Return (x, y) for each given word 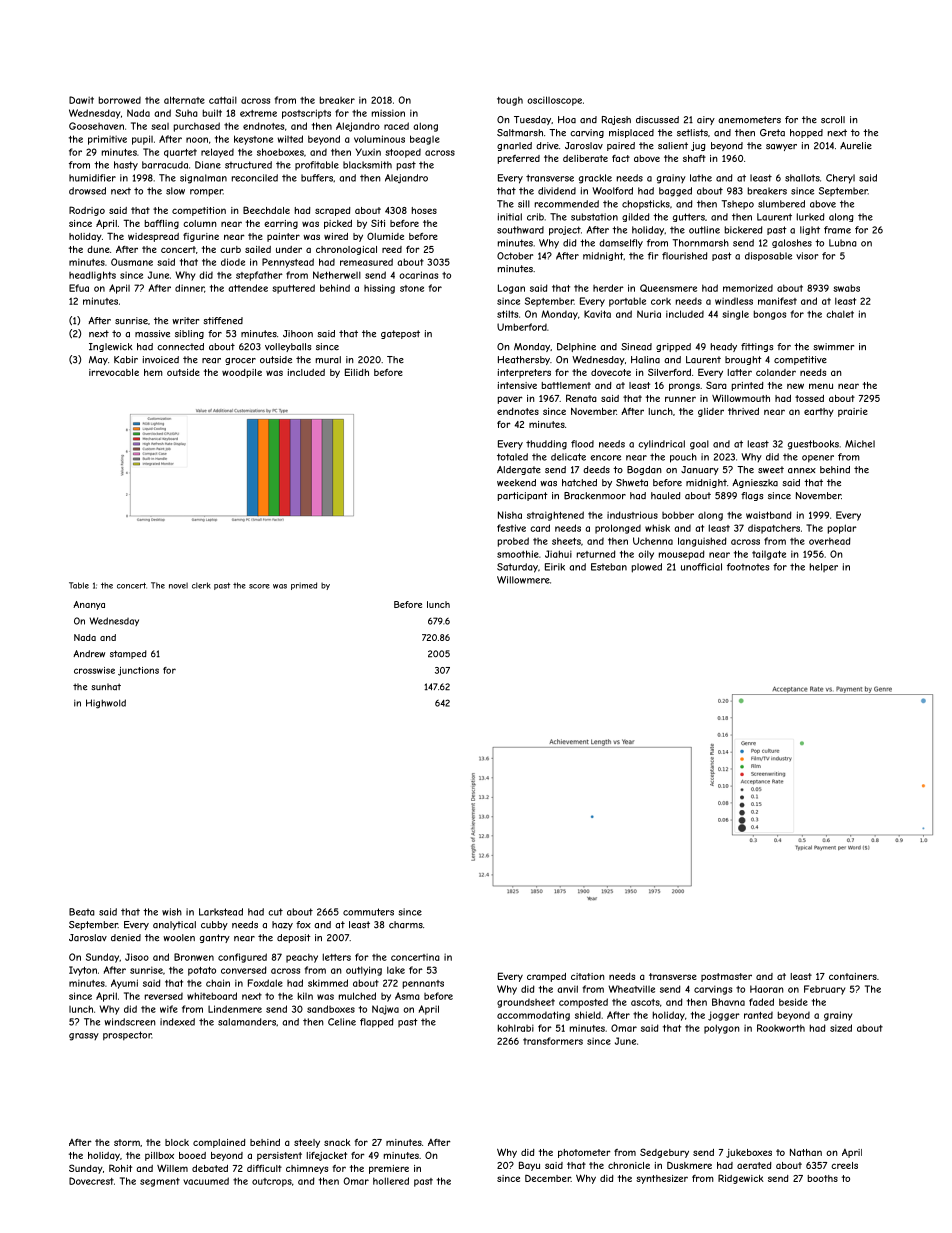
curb (230, 249)
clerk (201, 585)
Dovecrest (91, 1181)
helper (824, 567)
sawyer (781, 147)
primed (304, 586)
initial (510, 217)
